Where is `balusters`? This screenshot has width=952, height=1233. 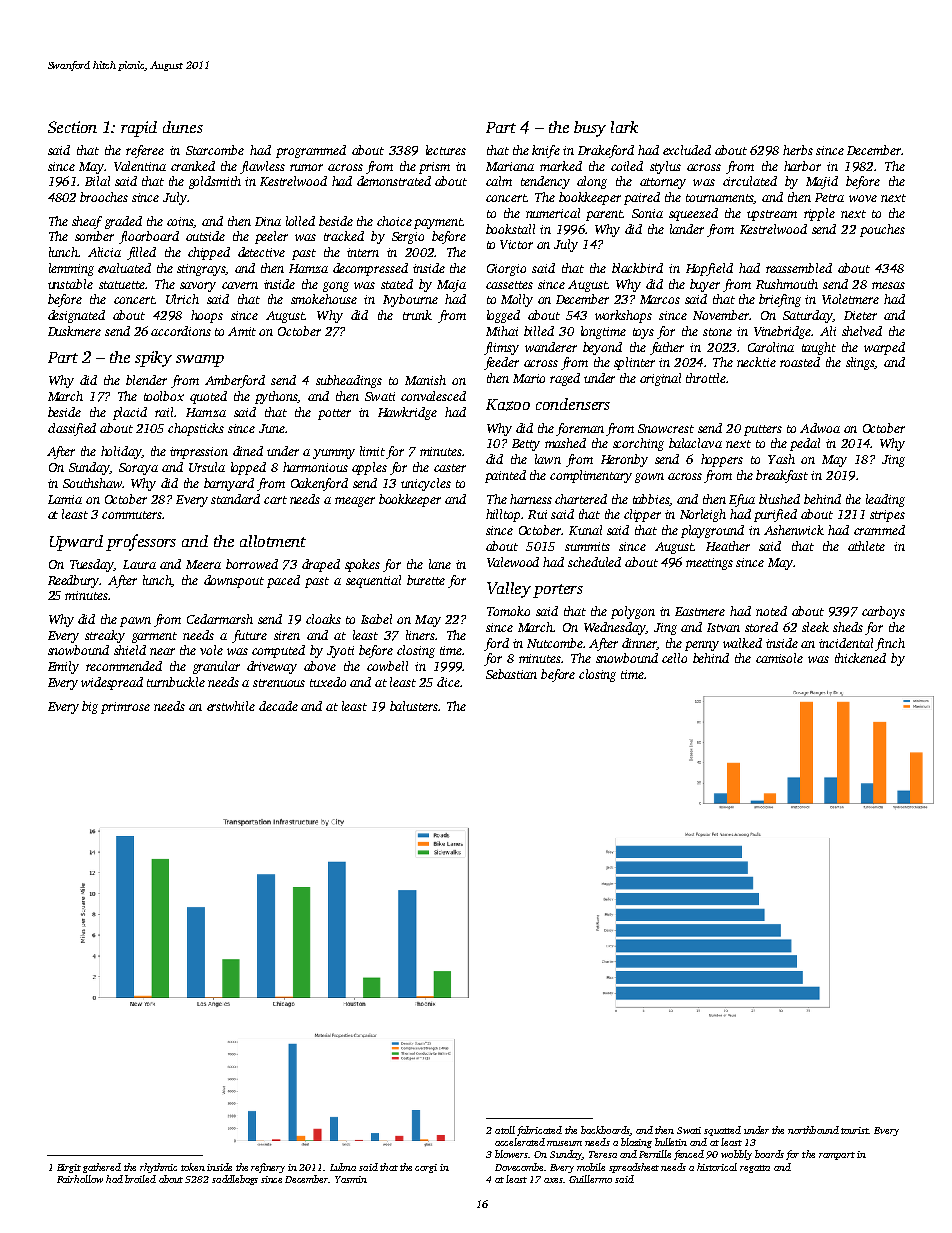 balusters is located at coordinates (414, 706).
